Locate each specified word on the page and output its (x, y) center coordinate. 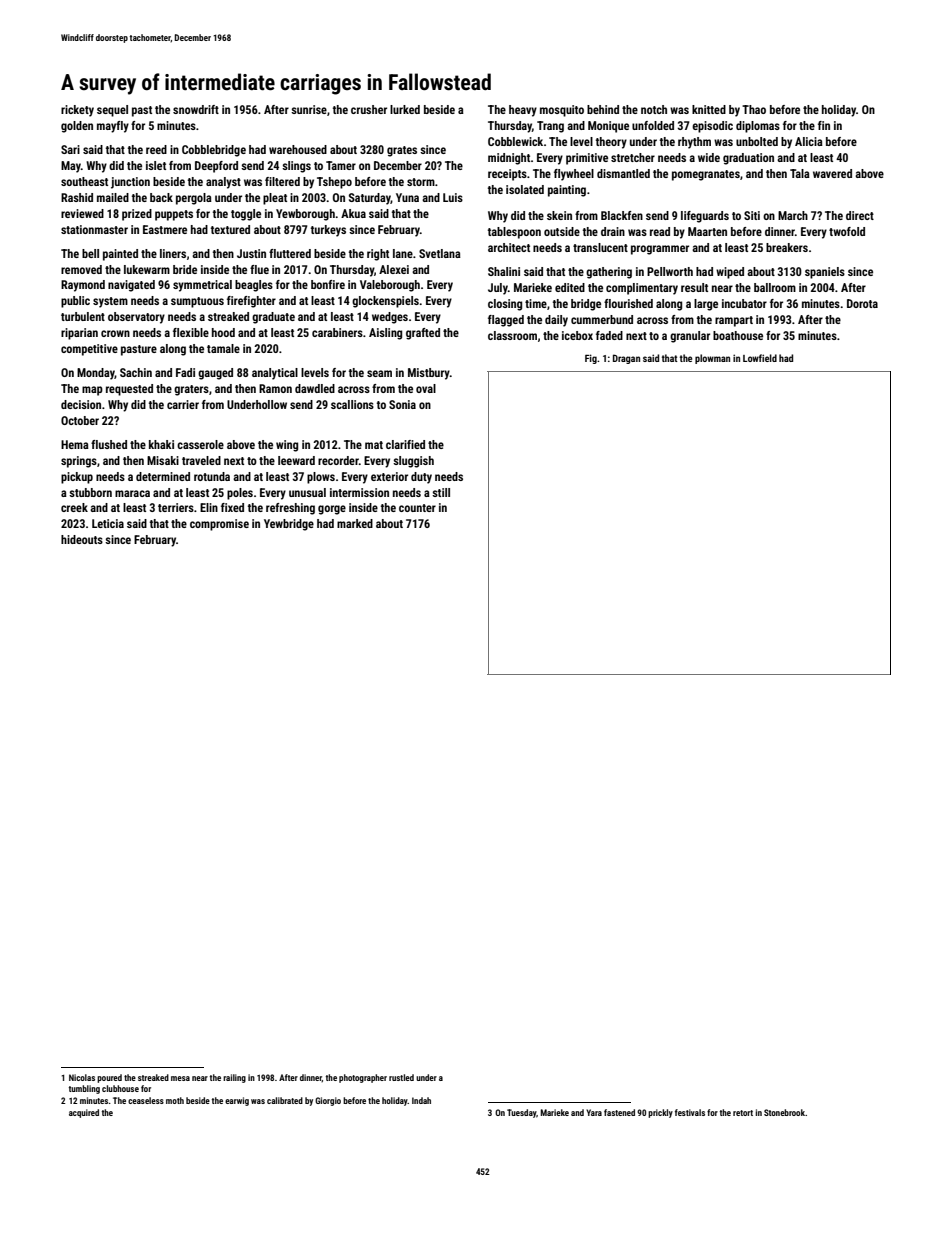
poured (109, 1078)
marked (355, 523)
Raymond (83, 286)
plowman (712, 359)
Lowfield (760, 358)
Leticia (108, 523)
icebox (577, 335)
